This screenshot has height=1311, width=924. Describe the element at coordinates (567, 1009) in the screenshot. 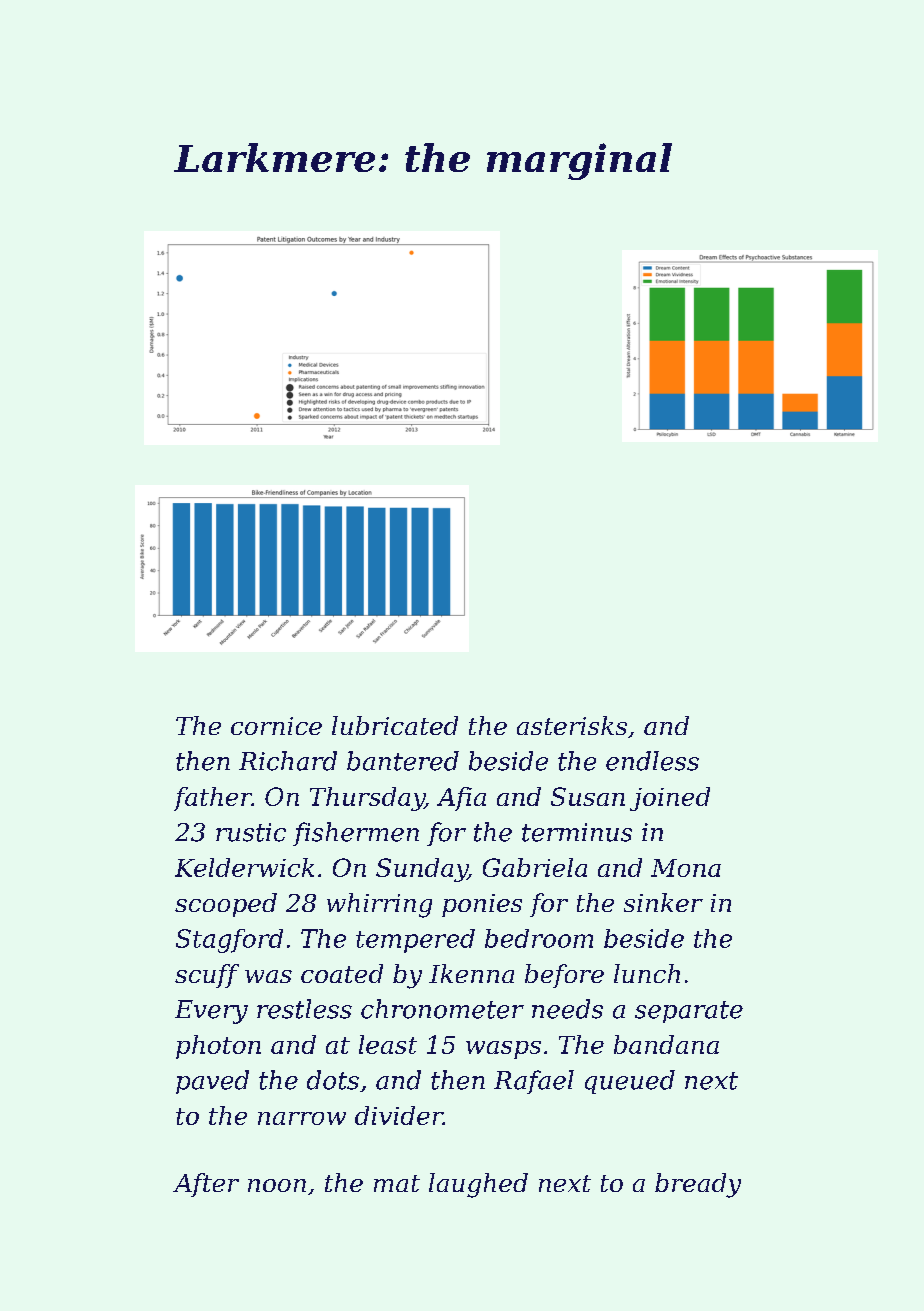

I see `needs` at that location.
